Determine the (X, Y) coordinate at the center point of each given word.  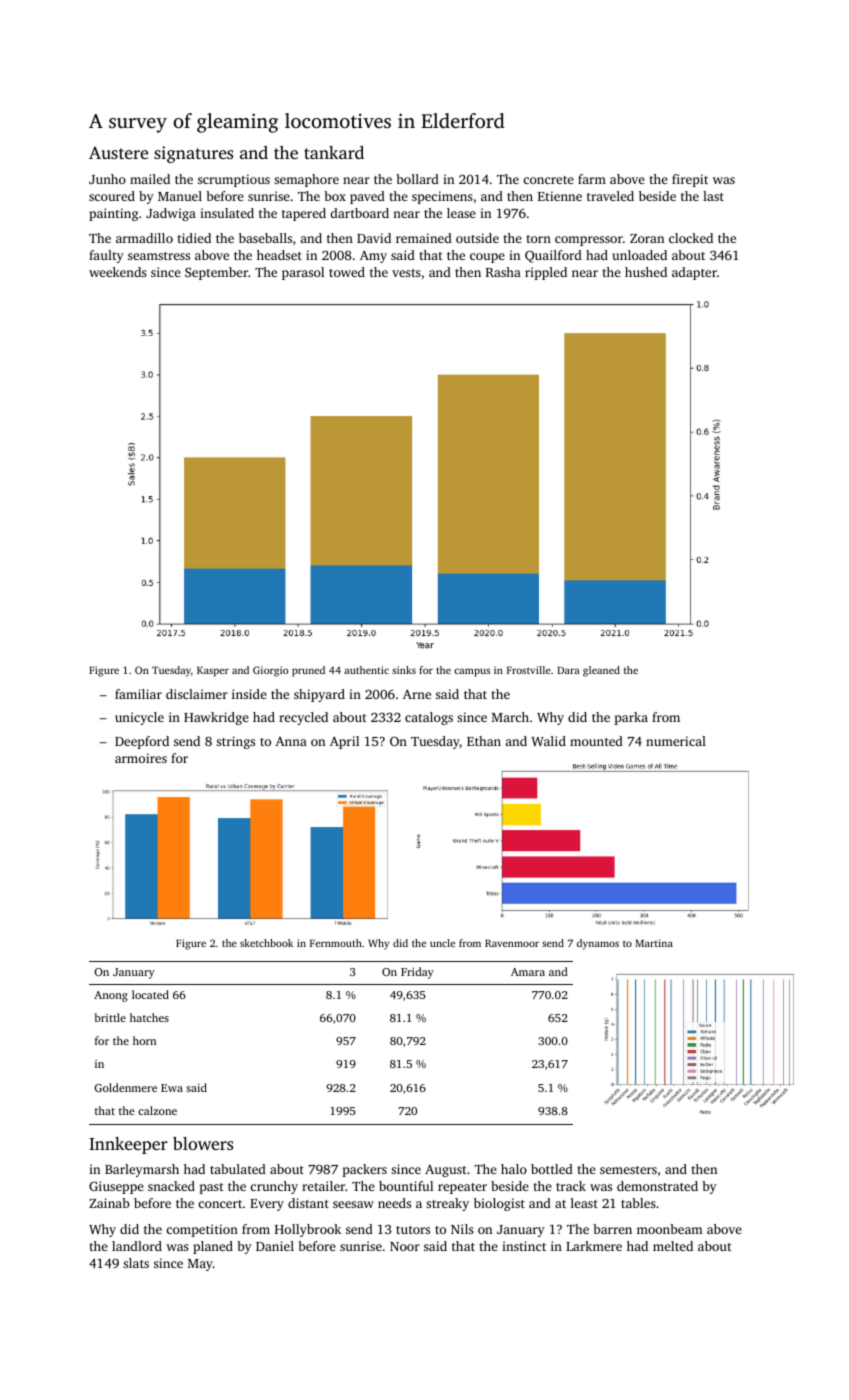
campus (472, 672)
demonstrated (657, 1186)
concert (220, 1204)
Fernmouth (336, 943)
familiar (138, 694)
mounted (596, 741)
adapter (694, 273)
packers (364, 1170)
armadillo (144, 238)
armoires (141, 758)
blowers (203, 1143)
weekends (118, 272)
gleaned (601, 671)
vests (406, 273)
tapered (304, 214)
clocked (691, 238)
